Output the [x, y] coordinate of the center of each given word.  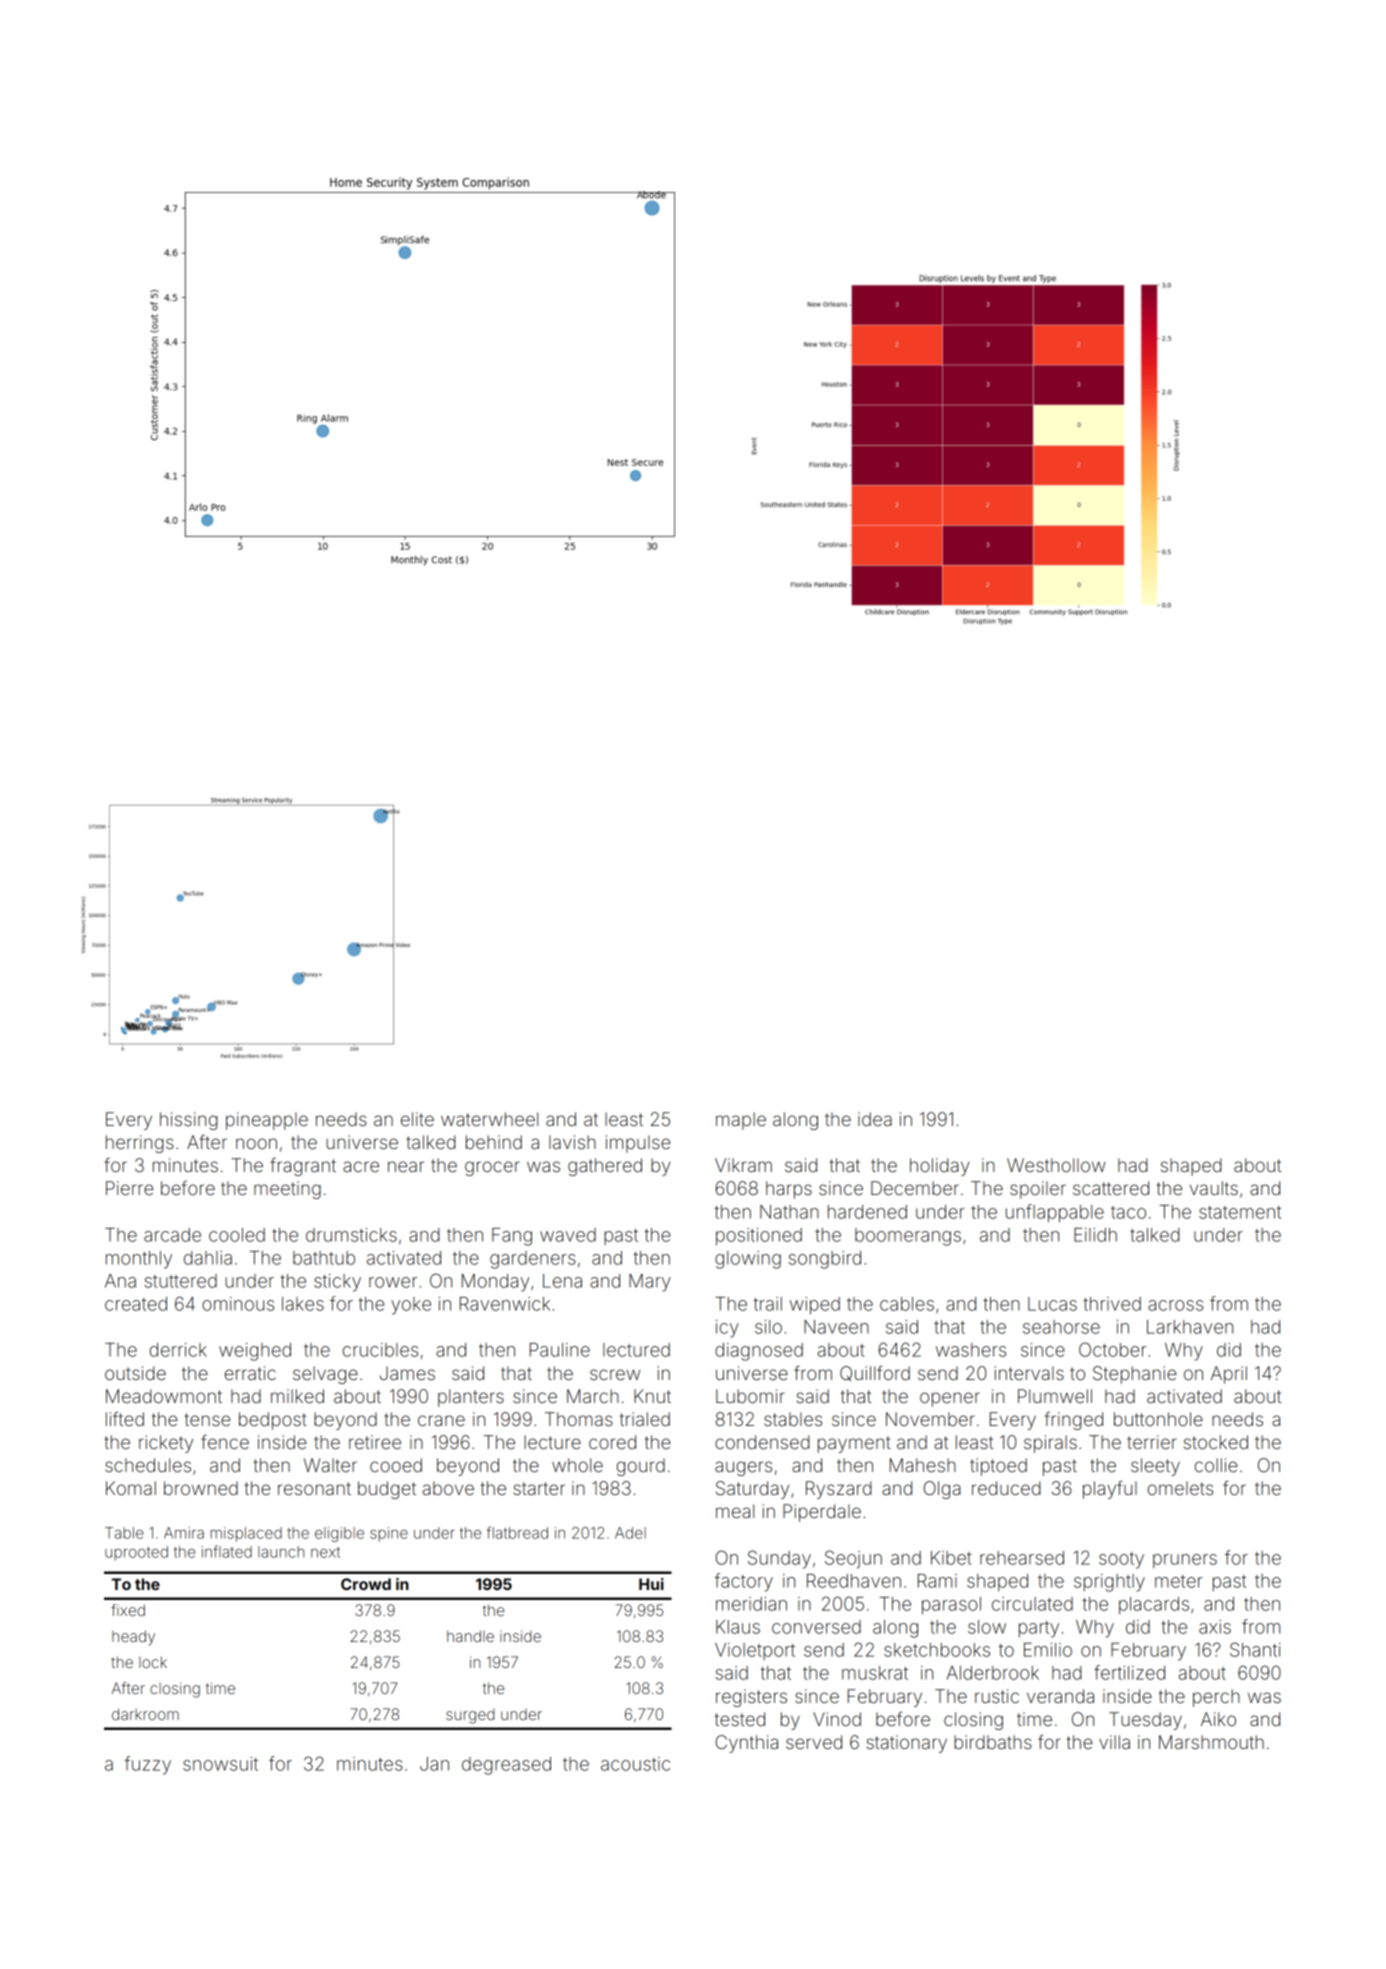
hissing [189, 1121]
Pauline [560, 1350]
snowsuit [220, 1764]
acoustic [635, 1764]
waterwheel [489, 1119]
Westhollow [1056, 1165]
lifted [125, 1419]
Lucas [1052, 1304]
